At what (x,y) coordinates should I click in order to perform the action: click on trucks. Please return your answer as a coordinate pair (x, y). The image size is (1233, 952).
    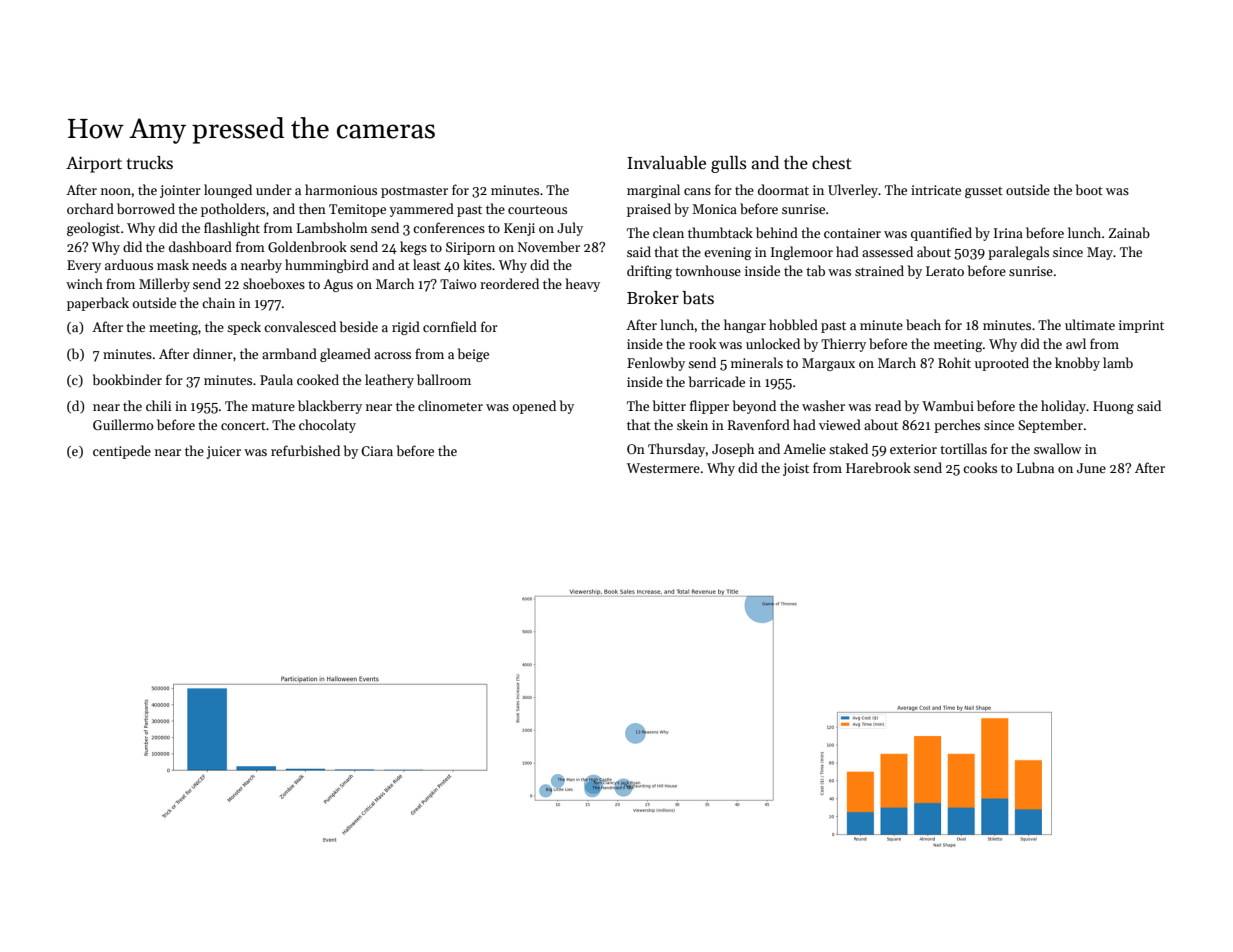
    Looking at the image, I should click on (150, 163).
